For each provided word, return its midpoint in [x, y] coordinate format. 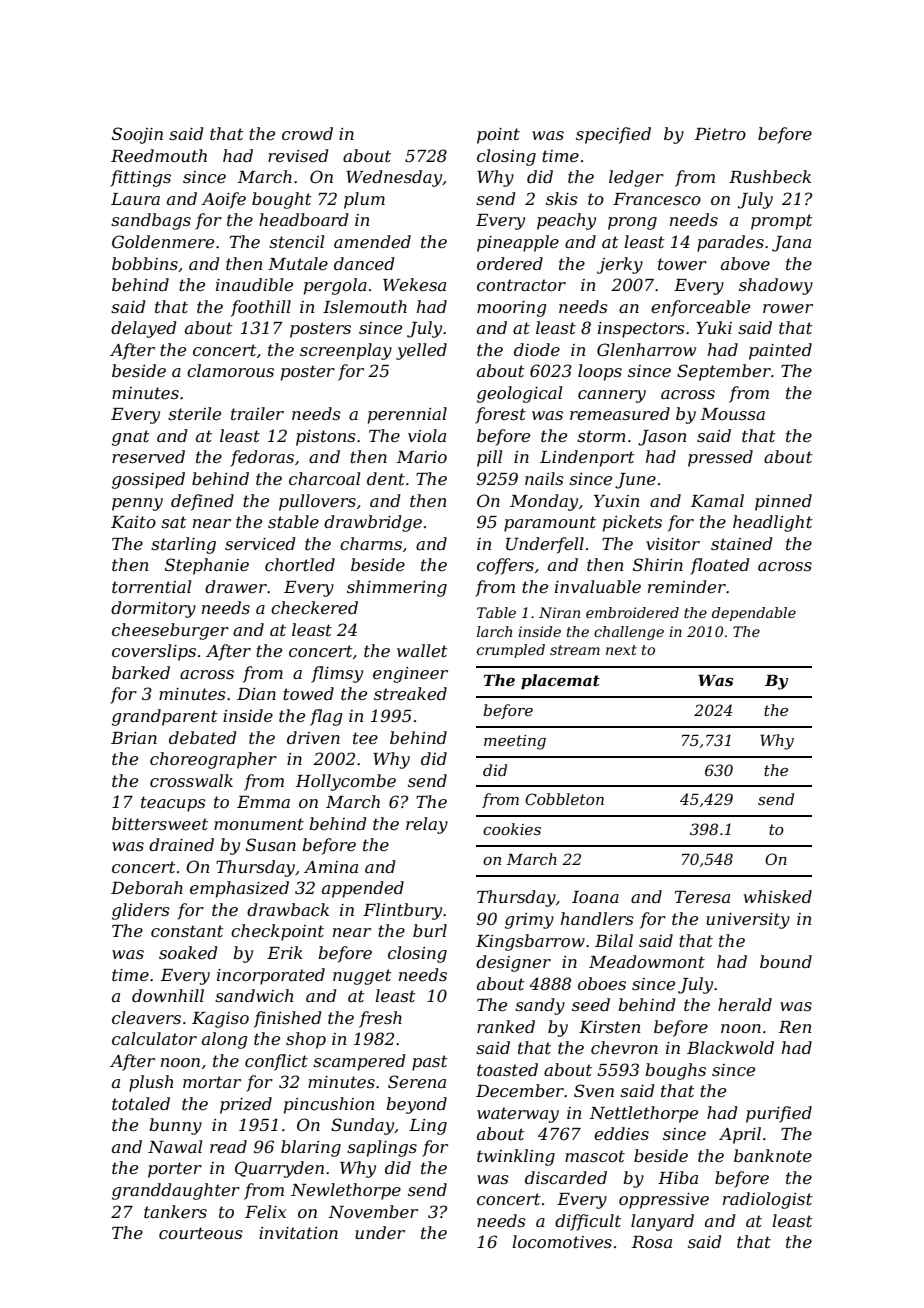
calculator [154, 1038]
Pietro [720, 134]
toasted [507, 1069]
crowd [307, 133]
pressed [720, 458]
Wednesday [394, 178]
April [740, 1135]
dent [386, 478]
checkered [314, 607]
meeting [515, 742]
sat [174, 522]
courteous [201, 1233]
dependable [754, 614]
